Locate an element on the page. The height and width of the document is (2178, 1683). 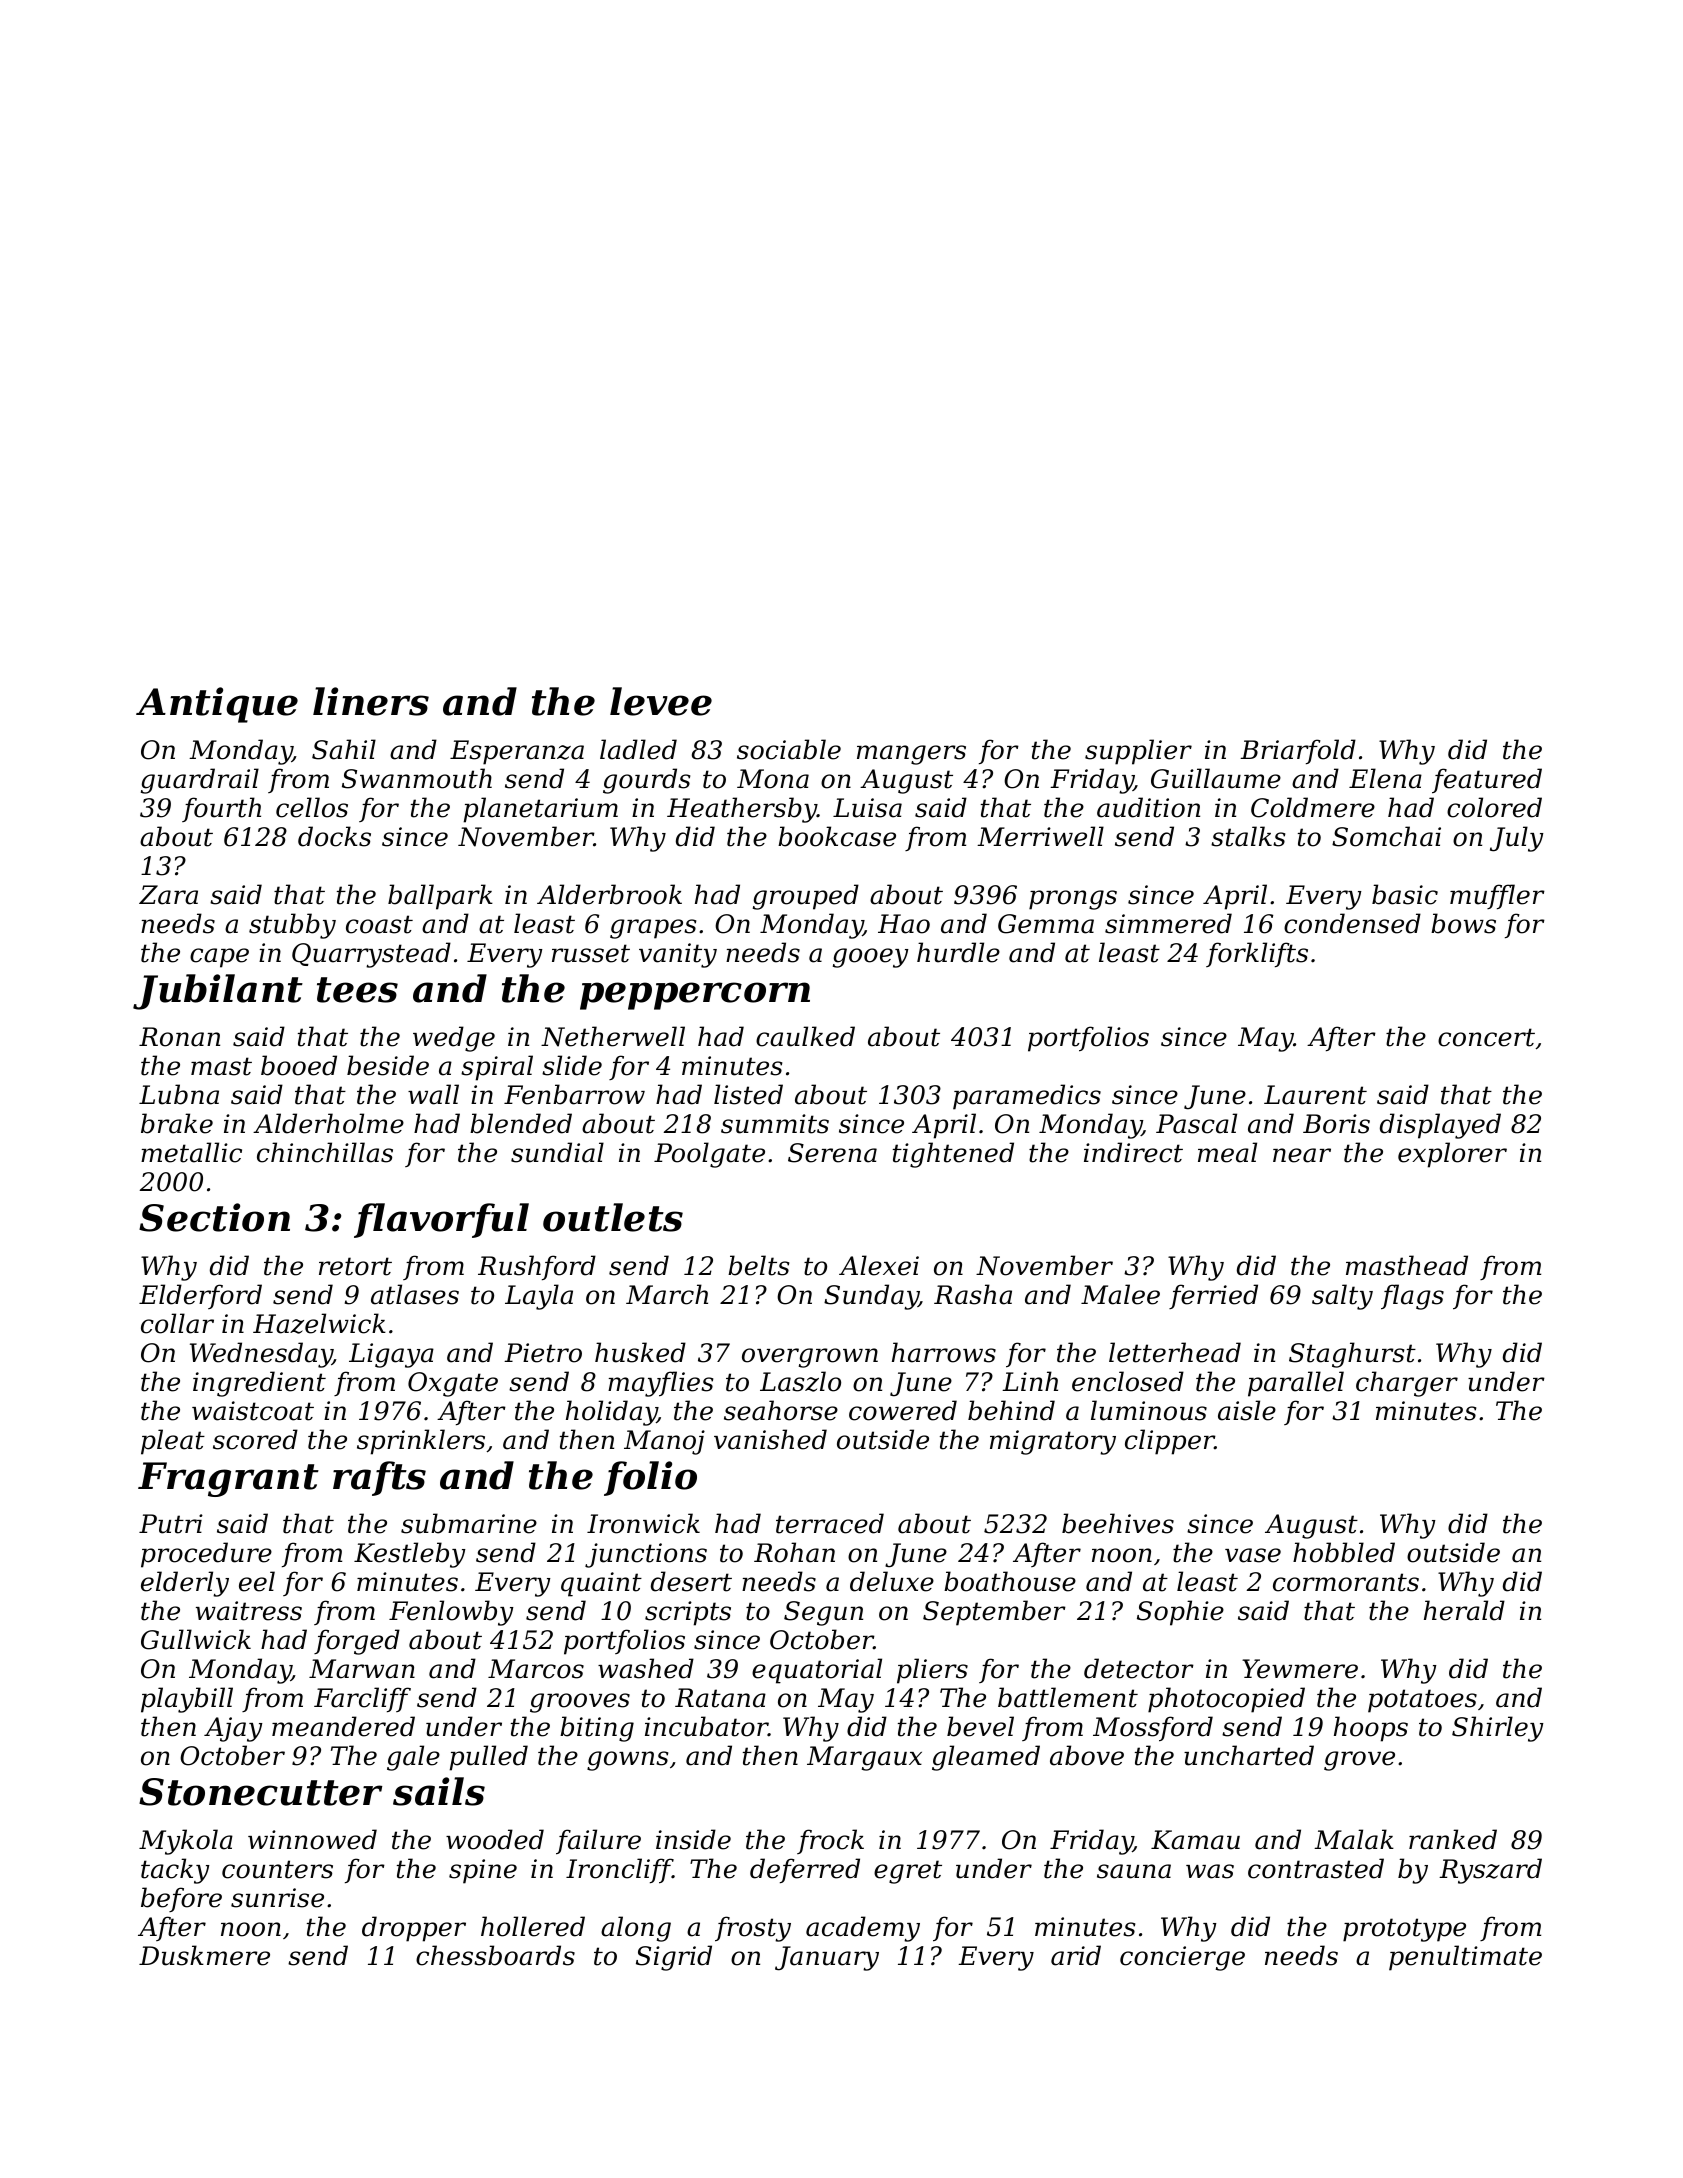
gooey is located at coordinates (871, 958).
